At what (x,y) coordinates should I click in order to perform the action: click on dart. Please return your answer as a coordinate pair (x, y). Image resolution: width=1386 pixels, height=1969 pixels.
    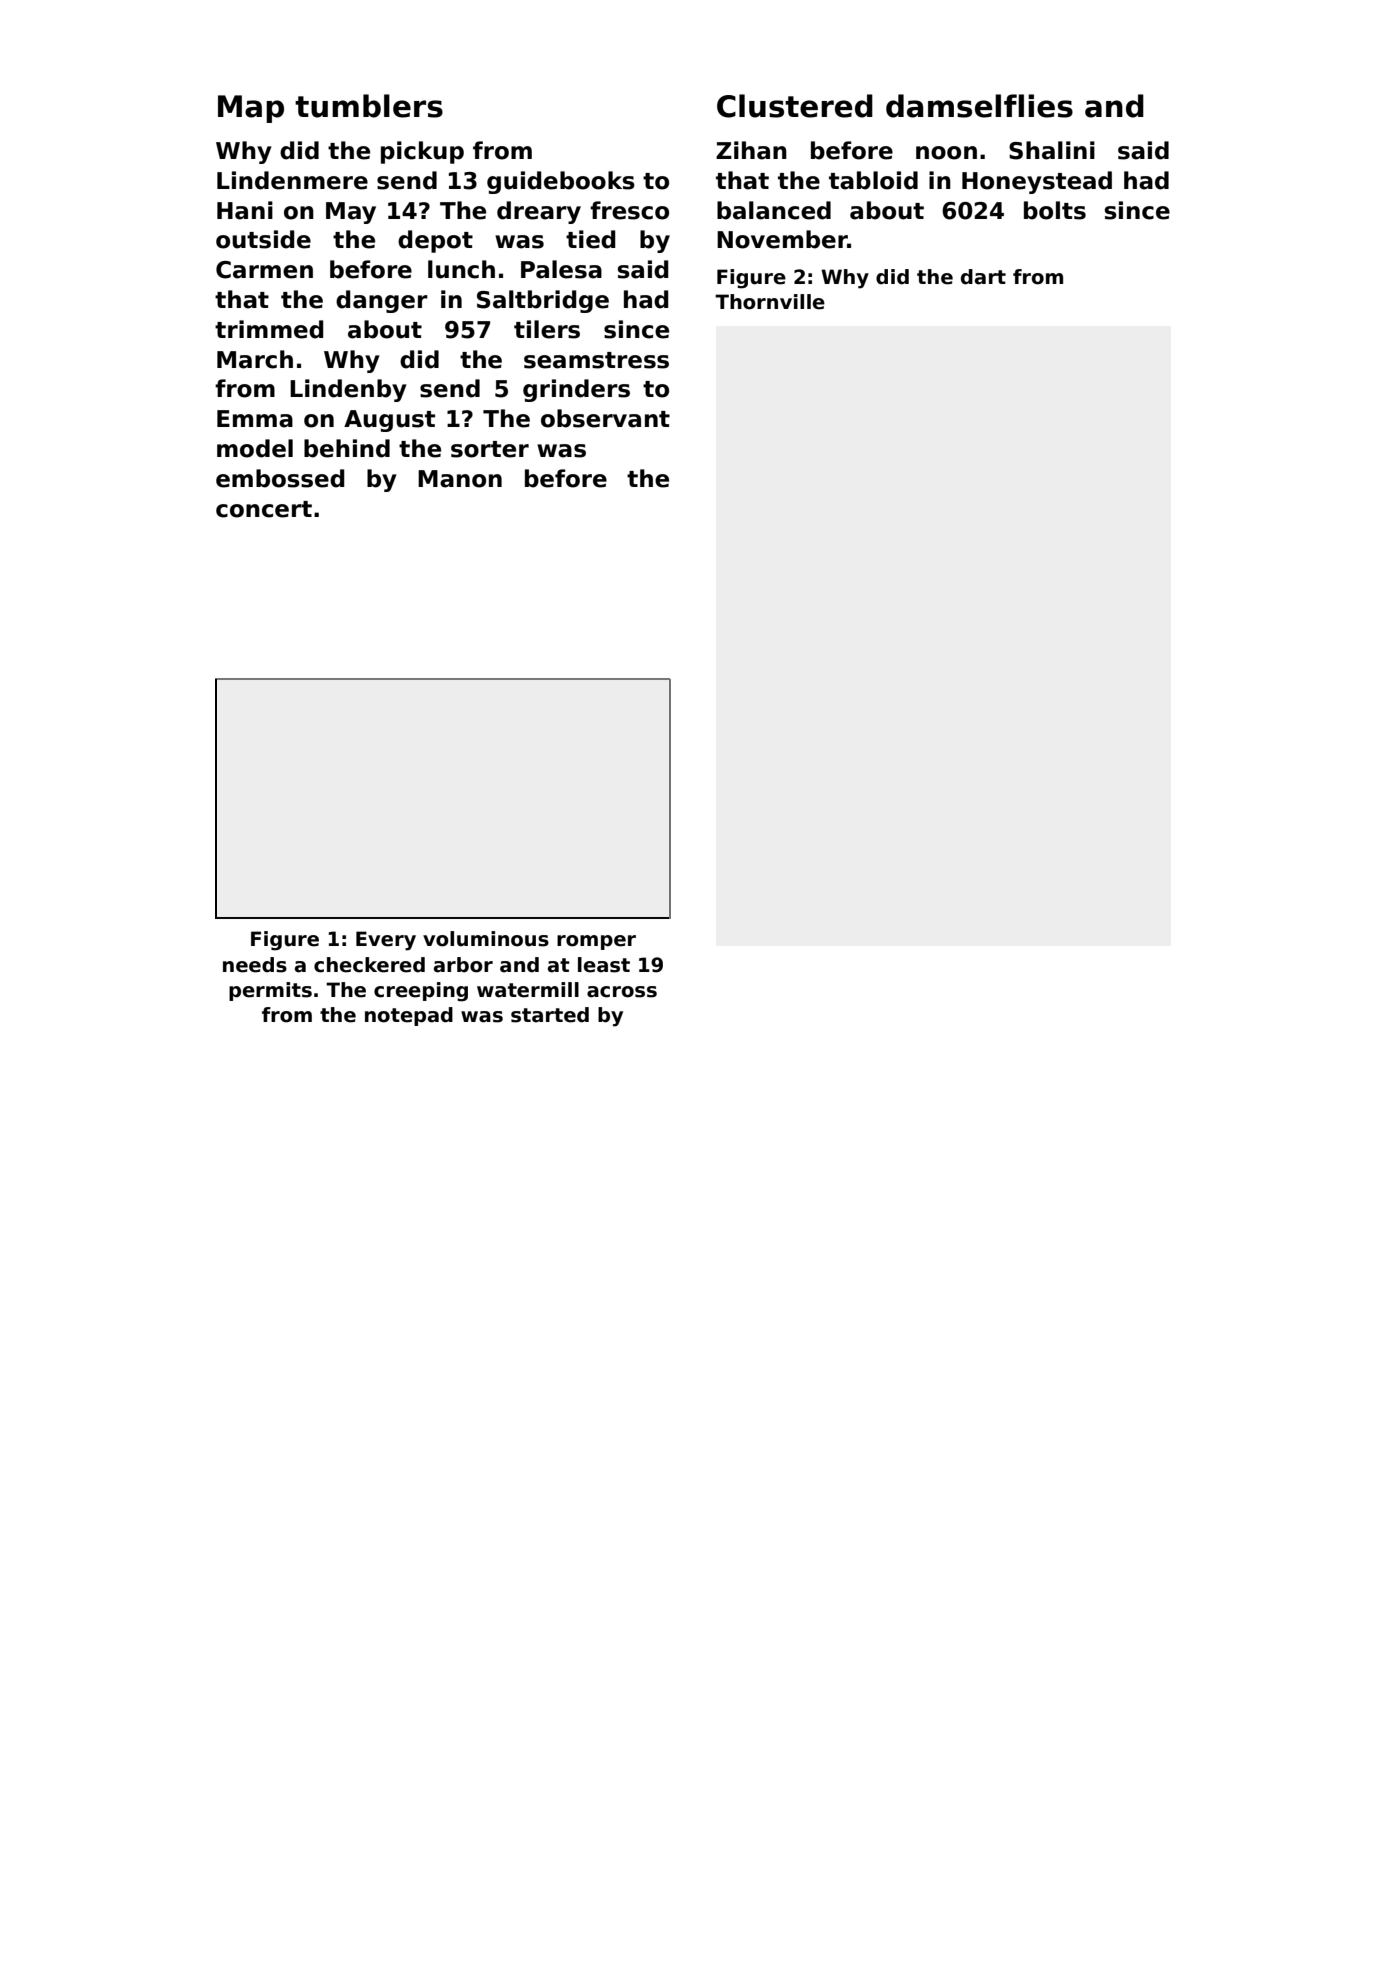
    Looking at the image, I should click on (983, 277).
